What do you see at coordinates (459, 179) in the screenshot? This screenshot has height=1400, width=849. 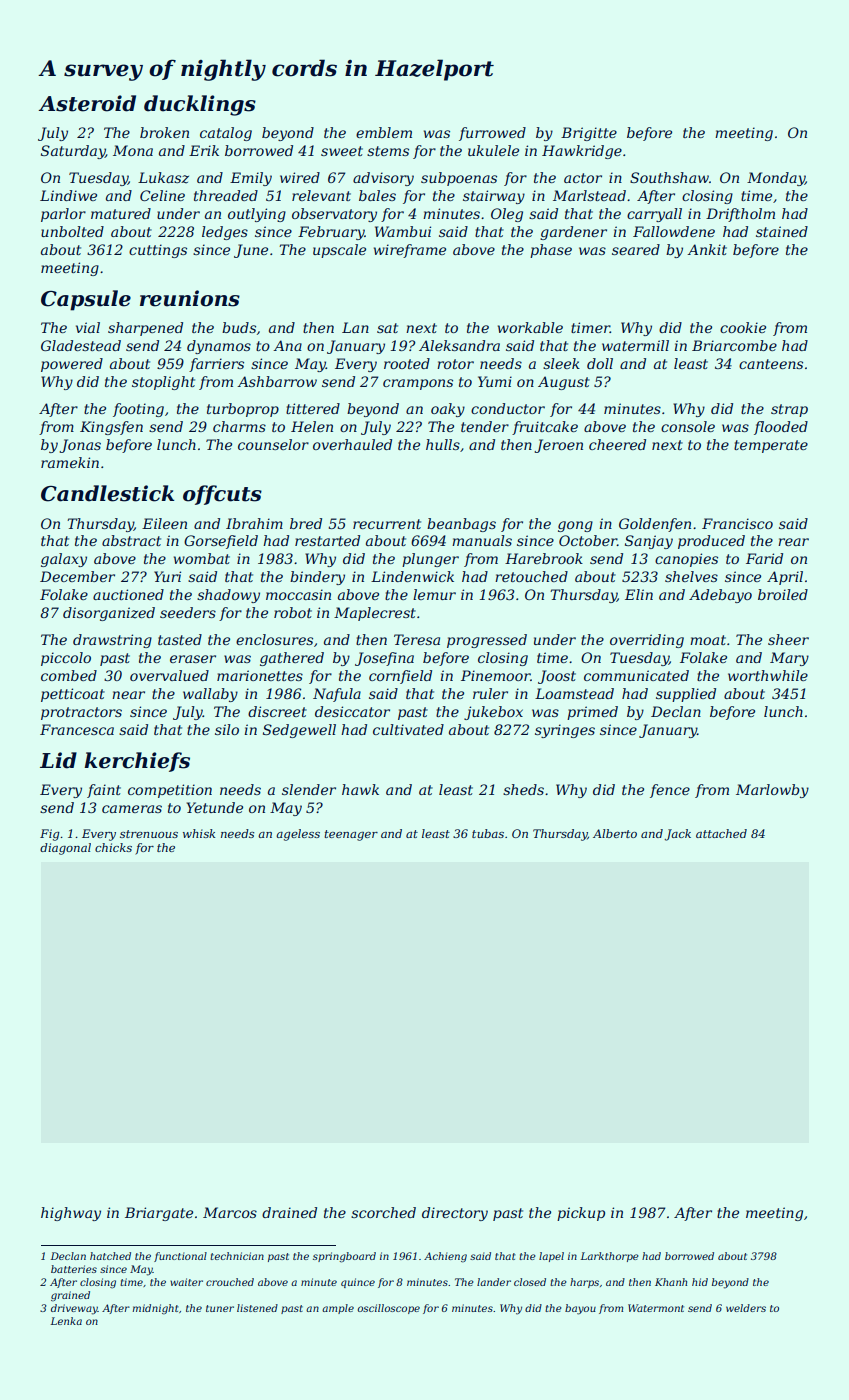 I see `subpoenas` at bounding box center [459, 179].
